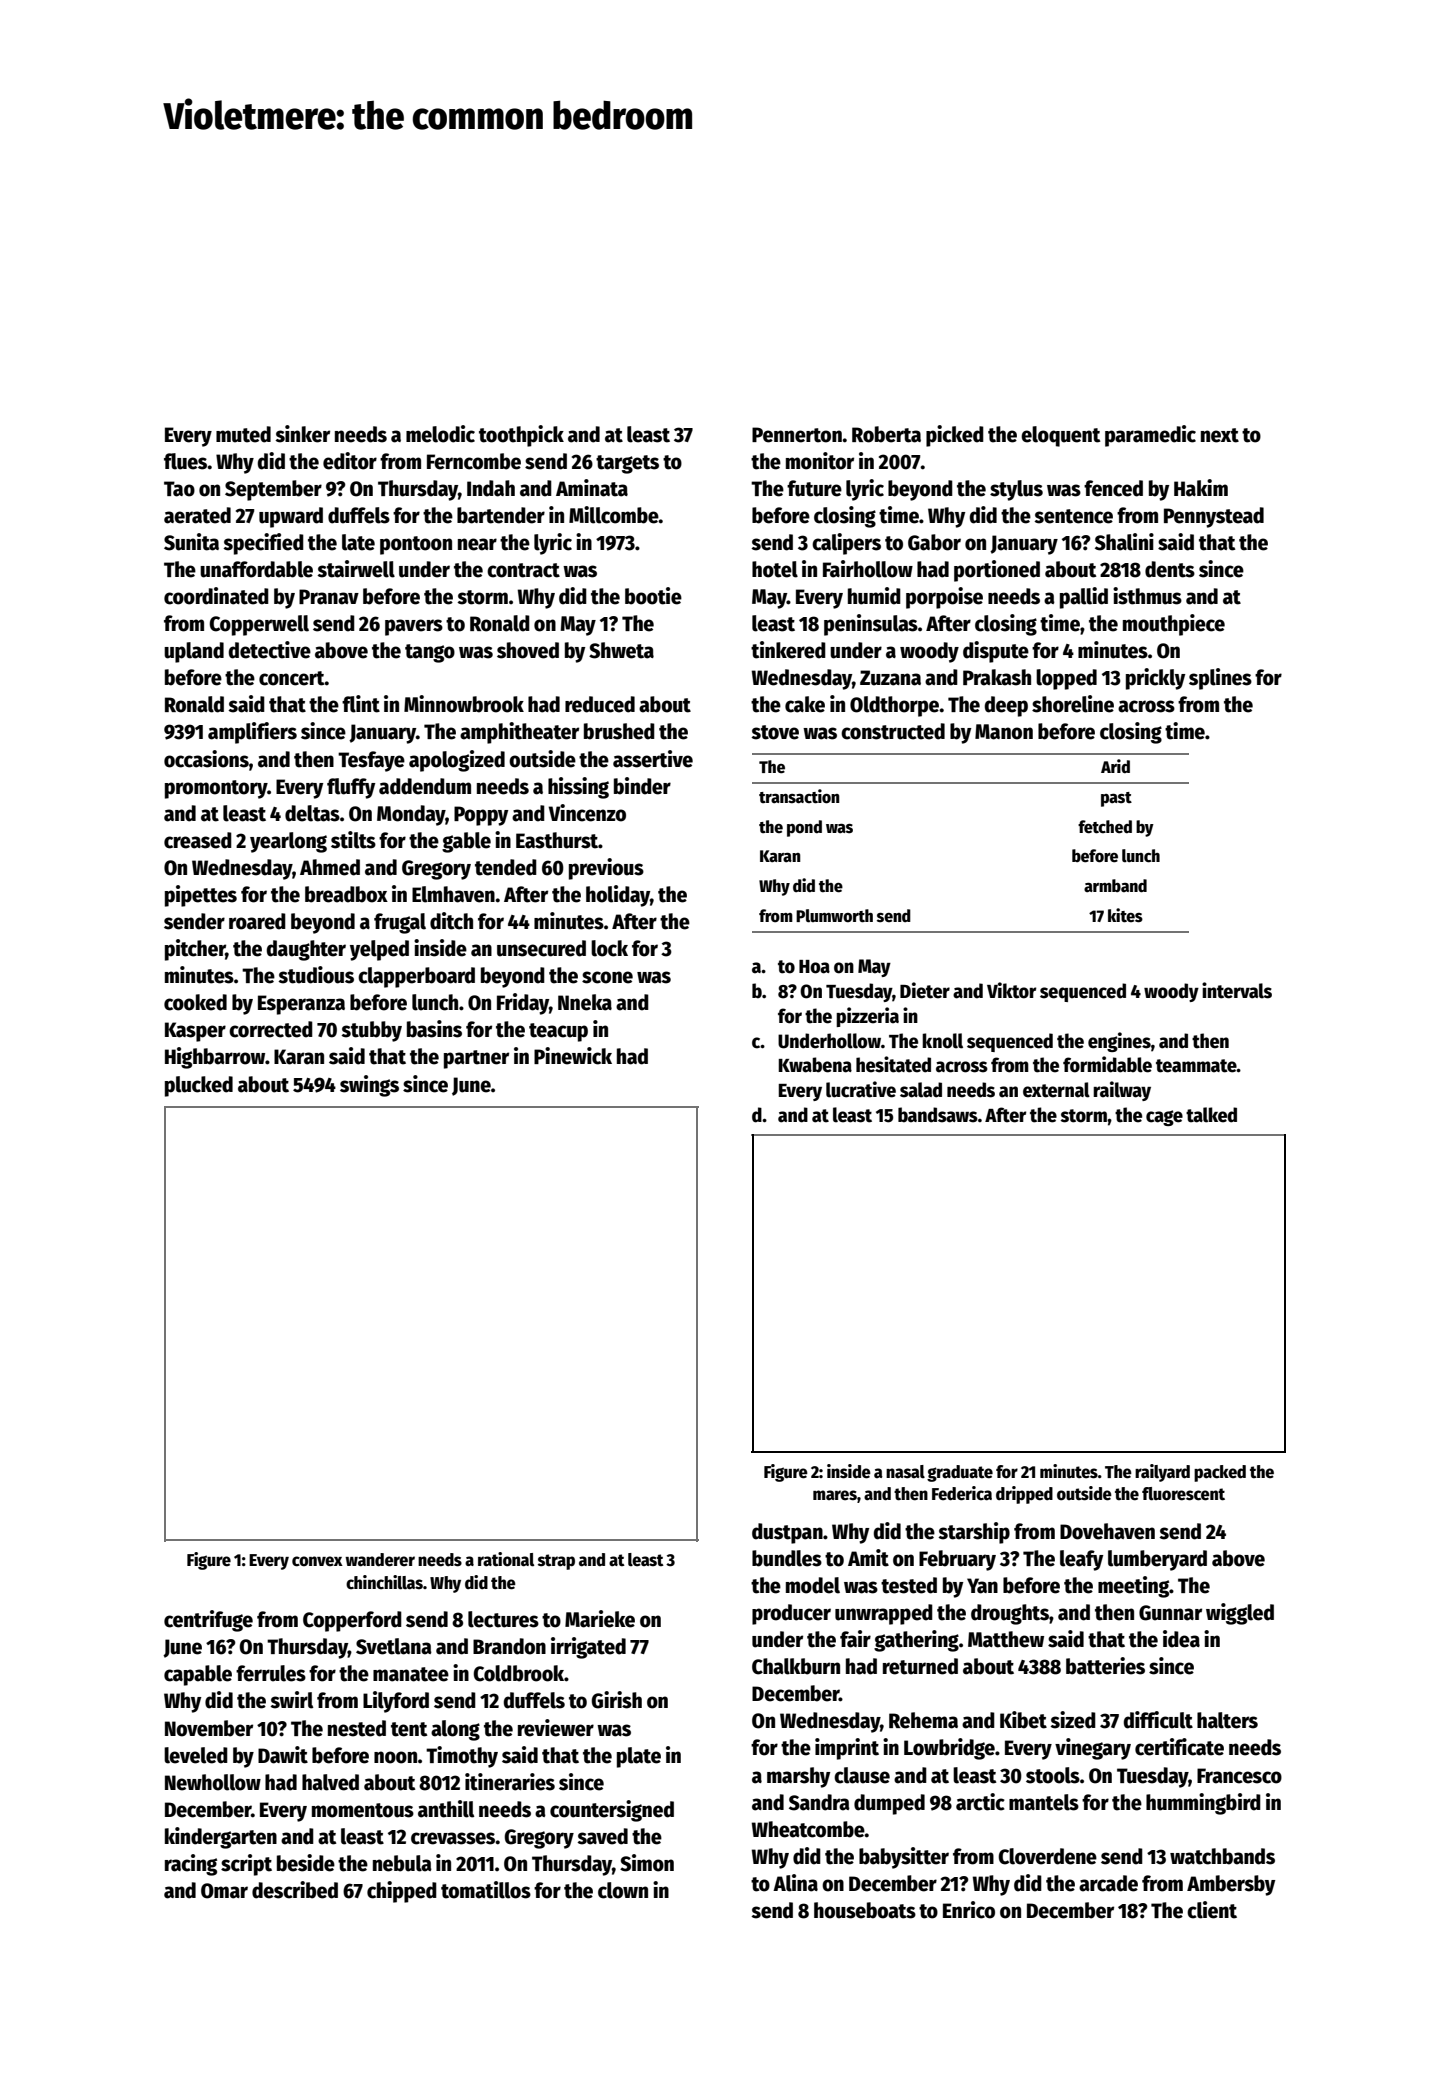 The height and width of the image is (2100, 1450). What do you see at coordinates (224, 1891) in the image?
I see `Omar` at bounding box center [224, 1891].
